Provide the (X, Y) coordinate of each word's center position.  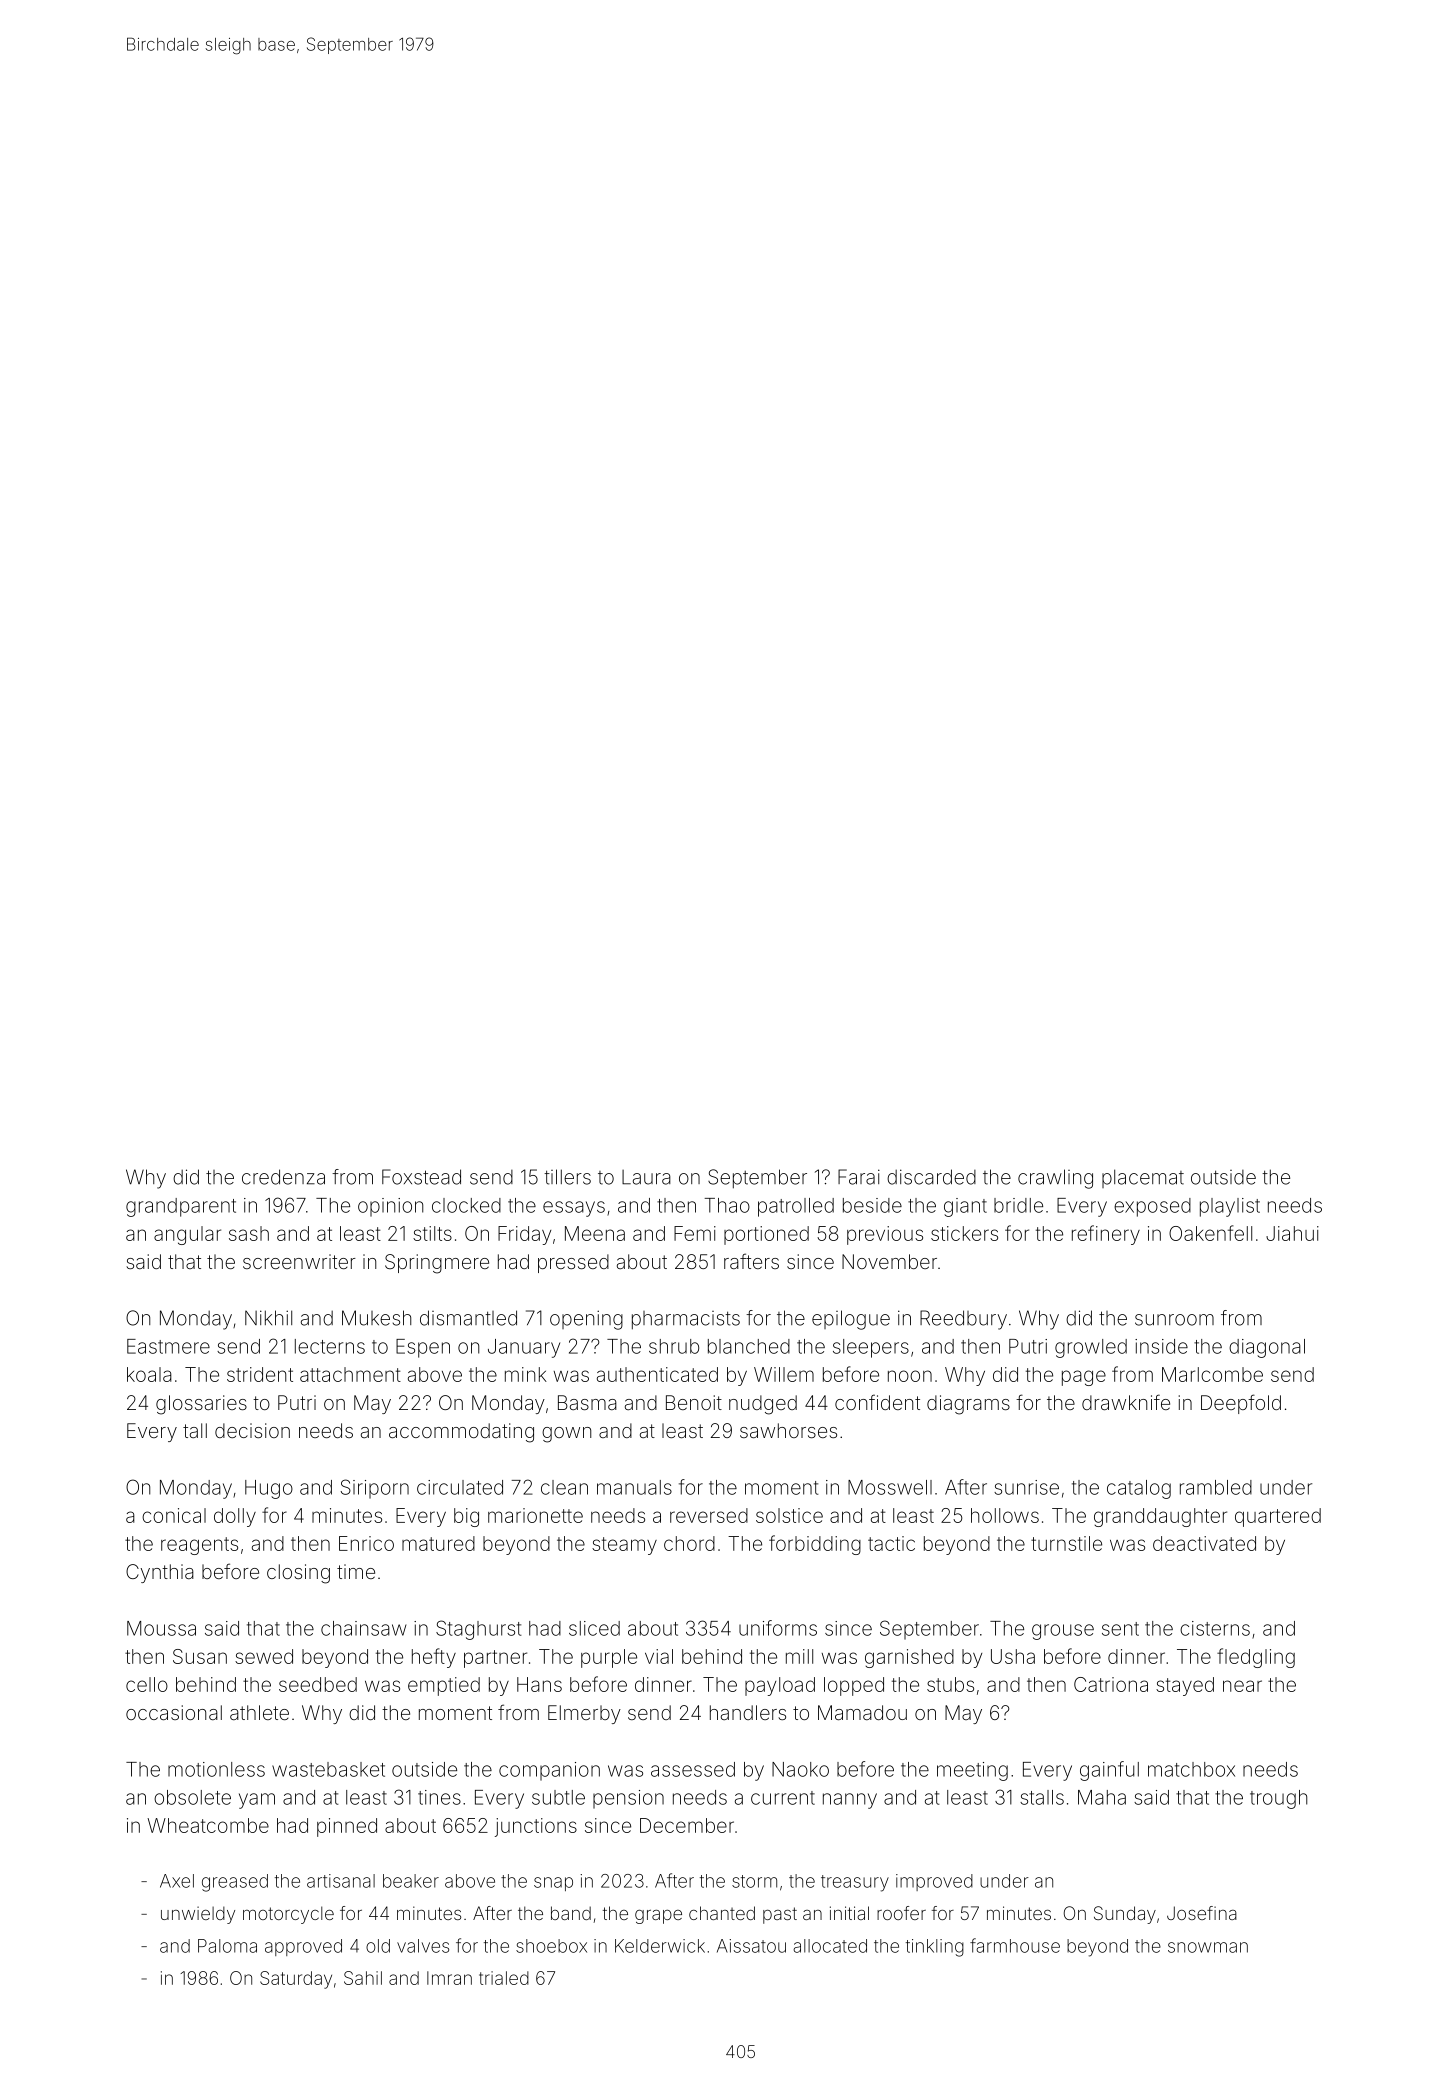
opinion (390, 1207)
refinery (1106, 1235)
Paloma (227, 1946)
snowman (1208, 1947)
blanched (749, 1346)
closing (298, 1574)
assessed (693, 1769)
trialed (504, 1978)
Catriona (1111, 1684)
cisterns (1215, 1628)
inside (1161, 1346)
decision (252, 1430)
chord (689, 1543)
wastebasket (328, 1769)
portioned (766, 1235)
